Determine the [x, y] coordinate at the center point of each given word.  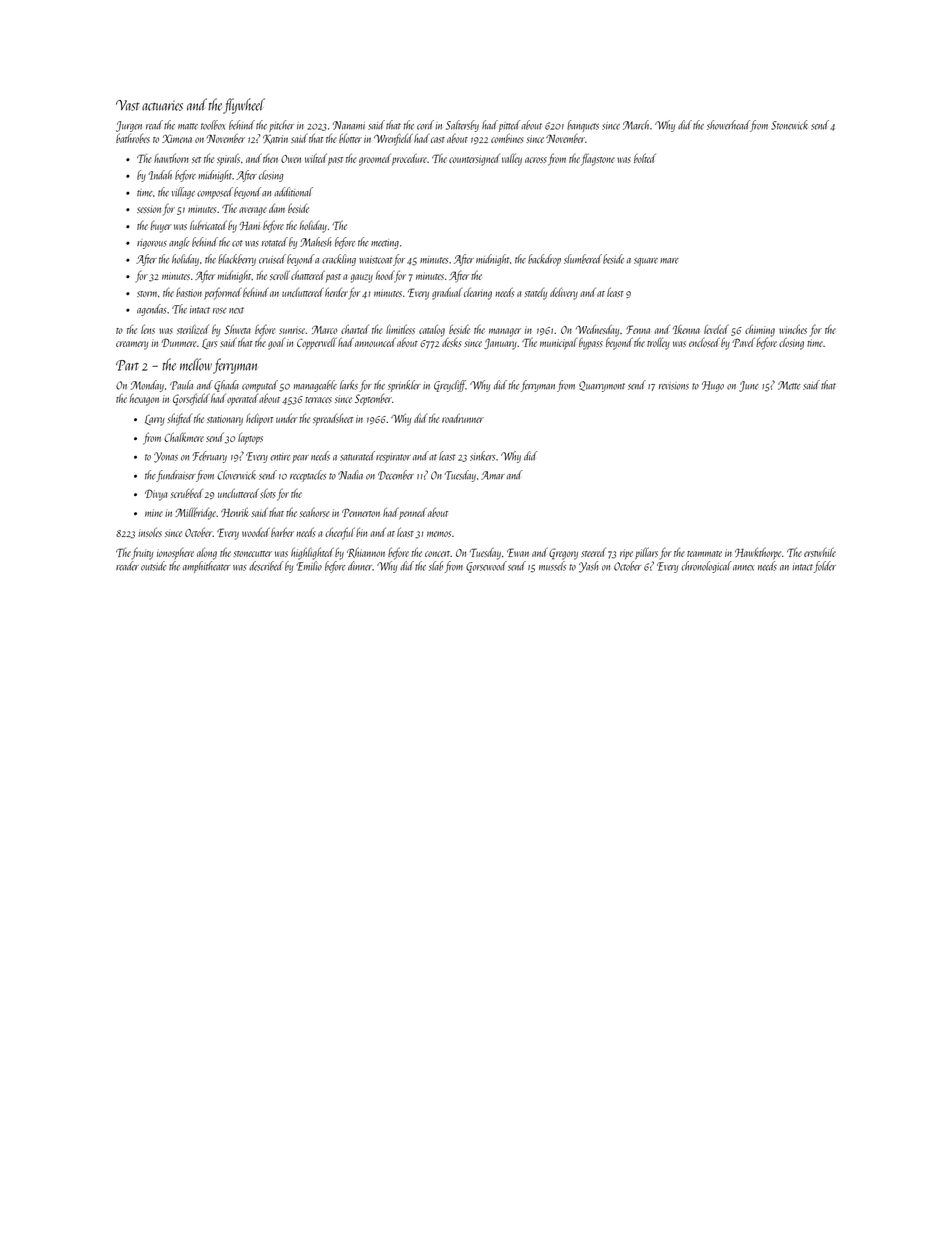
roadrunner [463, 418]
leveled [716, 329]
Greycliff [450, 386]
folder [825, 567]
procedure [409, 159]
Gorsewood [486, 567]
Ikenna [686, 329]
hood [385, 275]
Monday [147, 386]
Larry [155, 420]
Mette [789, 385]
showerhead [728, 125]
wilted [316, 158]
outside [153, 566]
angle [179, 243]
